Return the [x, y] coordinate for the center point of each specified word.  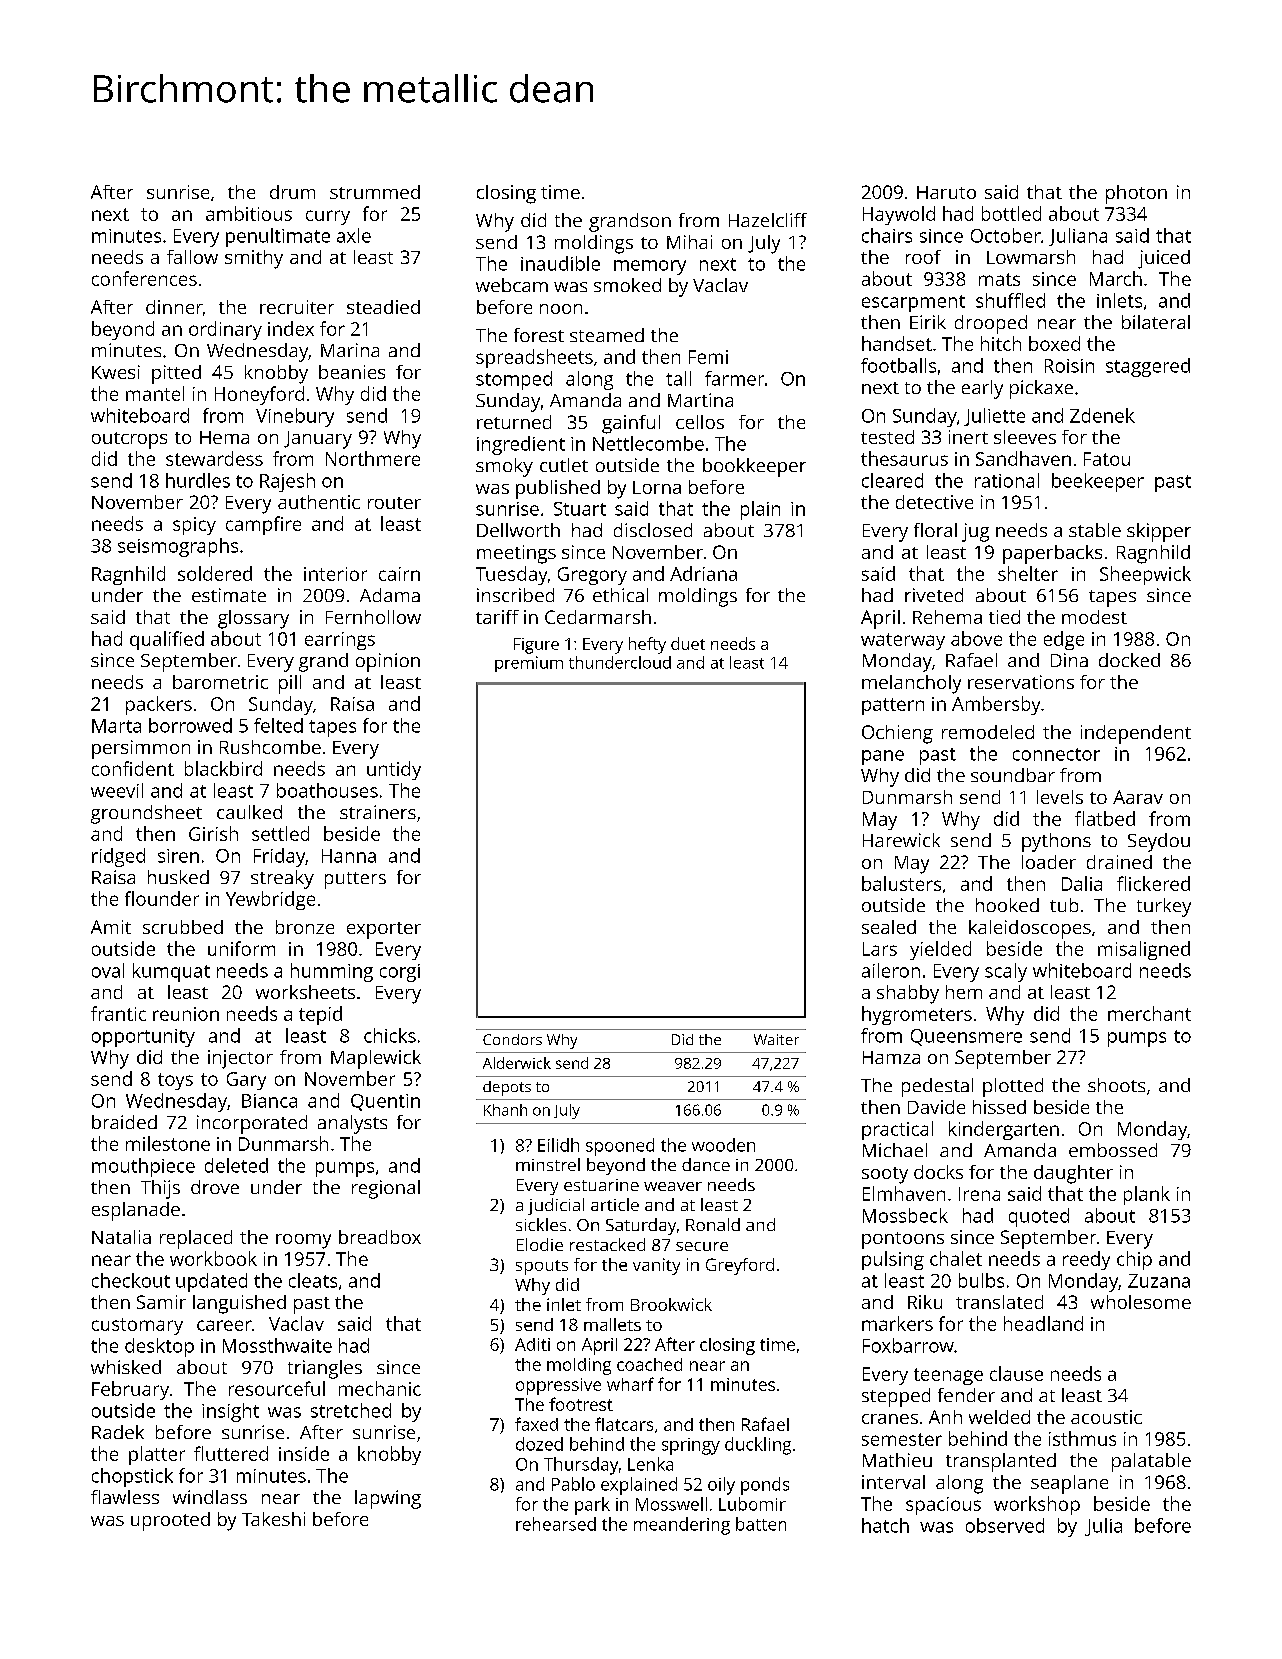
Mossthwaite [277, 1345]
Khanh [505, 1110]
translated [999, 1302]
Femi [708, 357]
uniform [241, 948]
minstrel [548, 1164]
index [291, 328]
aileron [891, 970]
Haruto [946, 192]
